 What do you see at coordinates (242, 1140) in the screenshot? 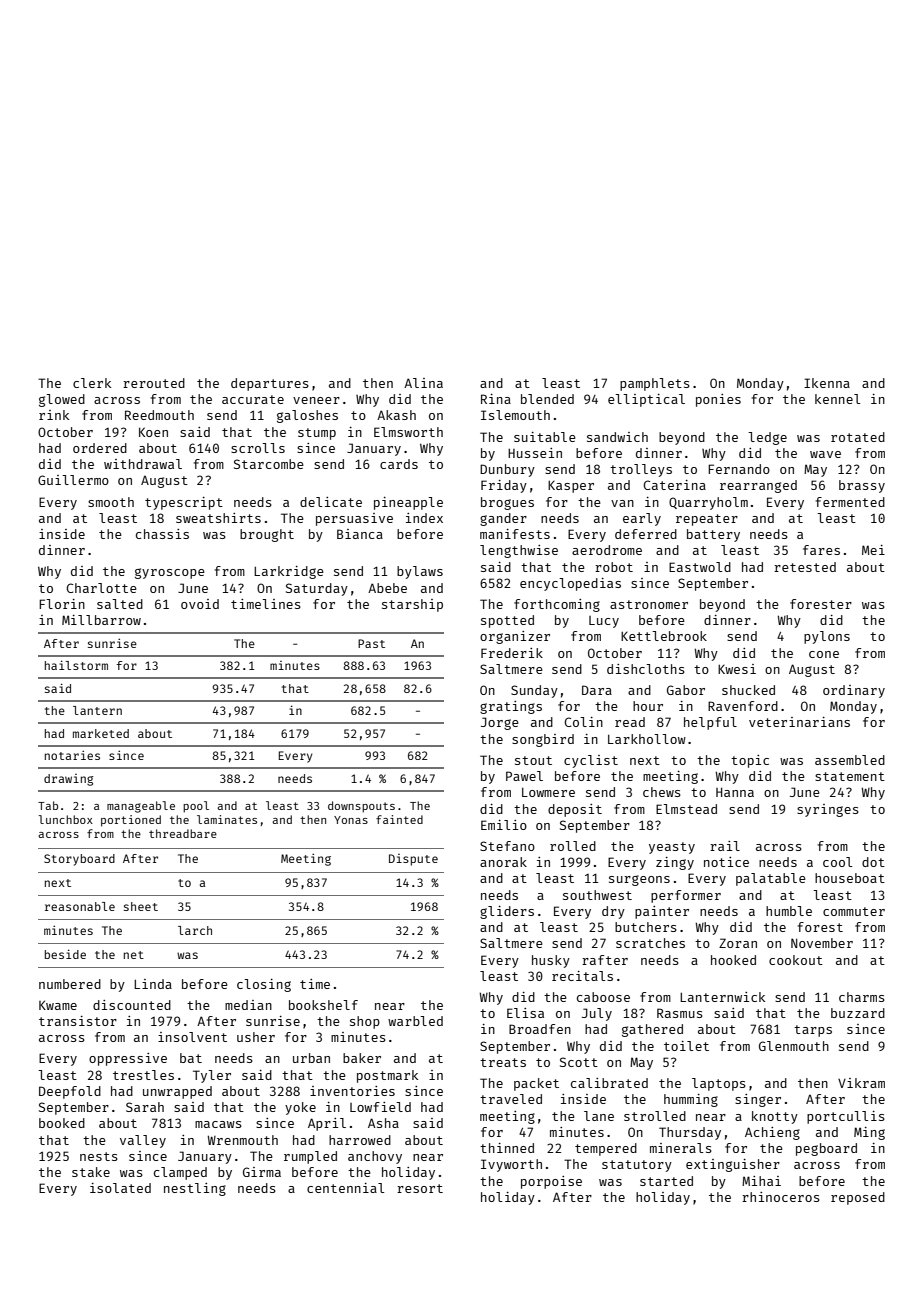
I see `Wrenmouth` at bounding box center [242, 1140].
